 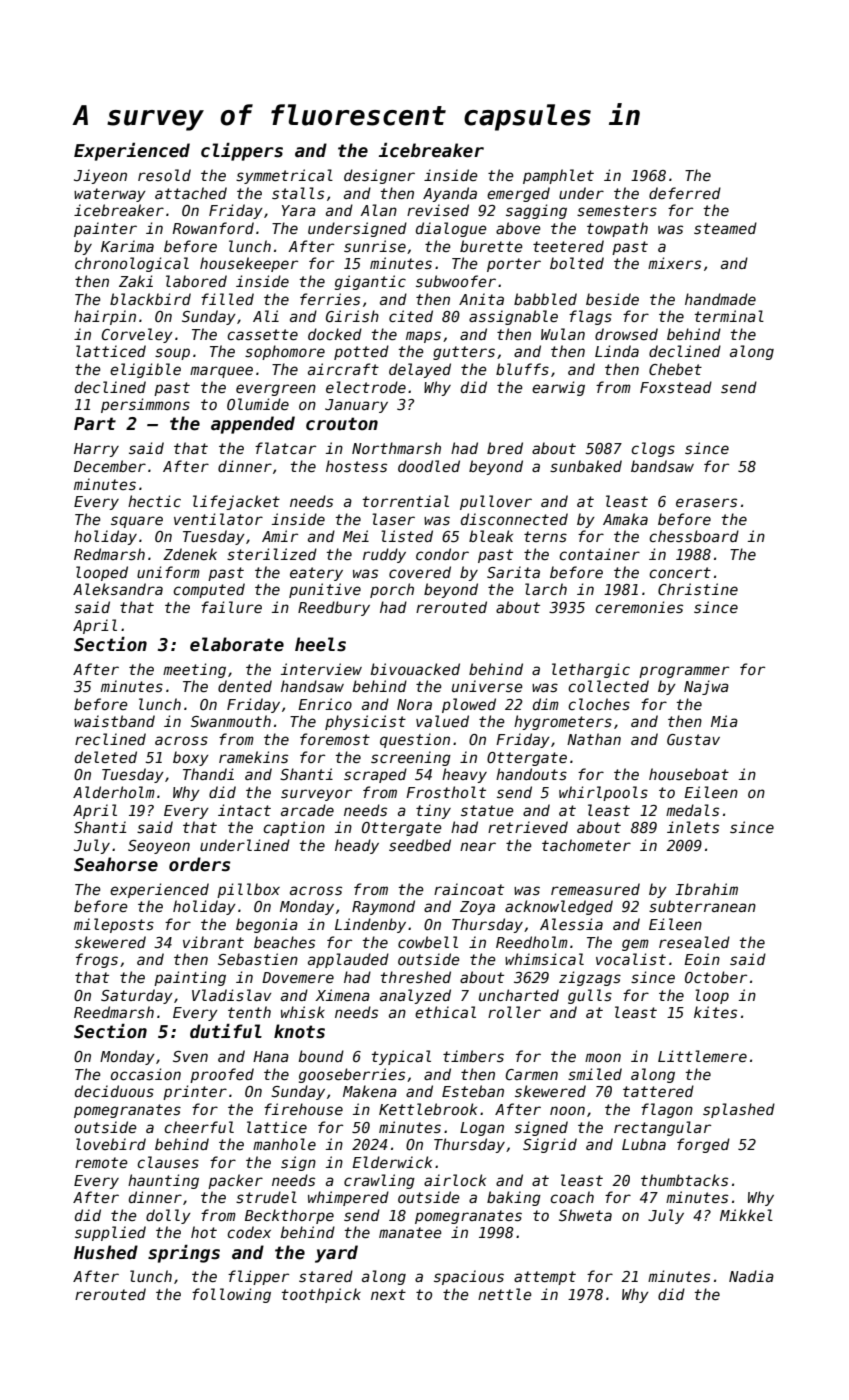 What do you see at coordinates (213, 228) in the screenshot?
I see `Rowanford` at bounding box center [213, 228].
